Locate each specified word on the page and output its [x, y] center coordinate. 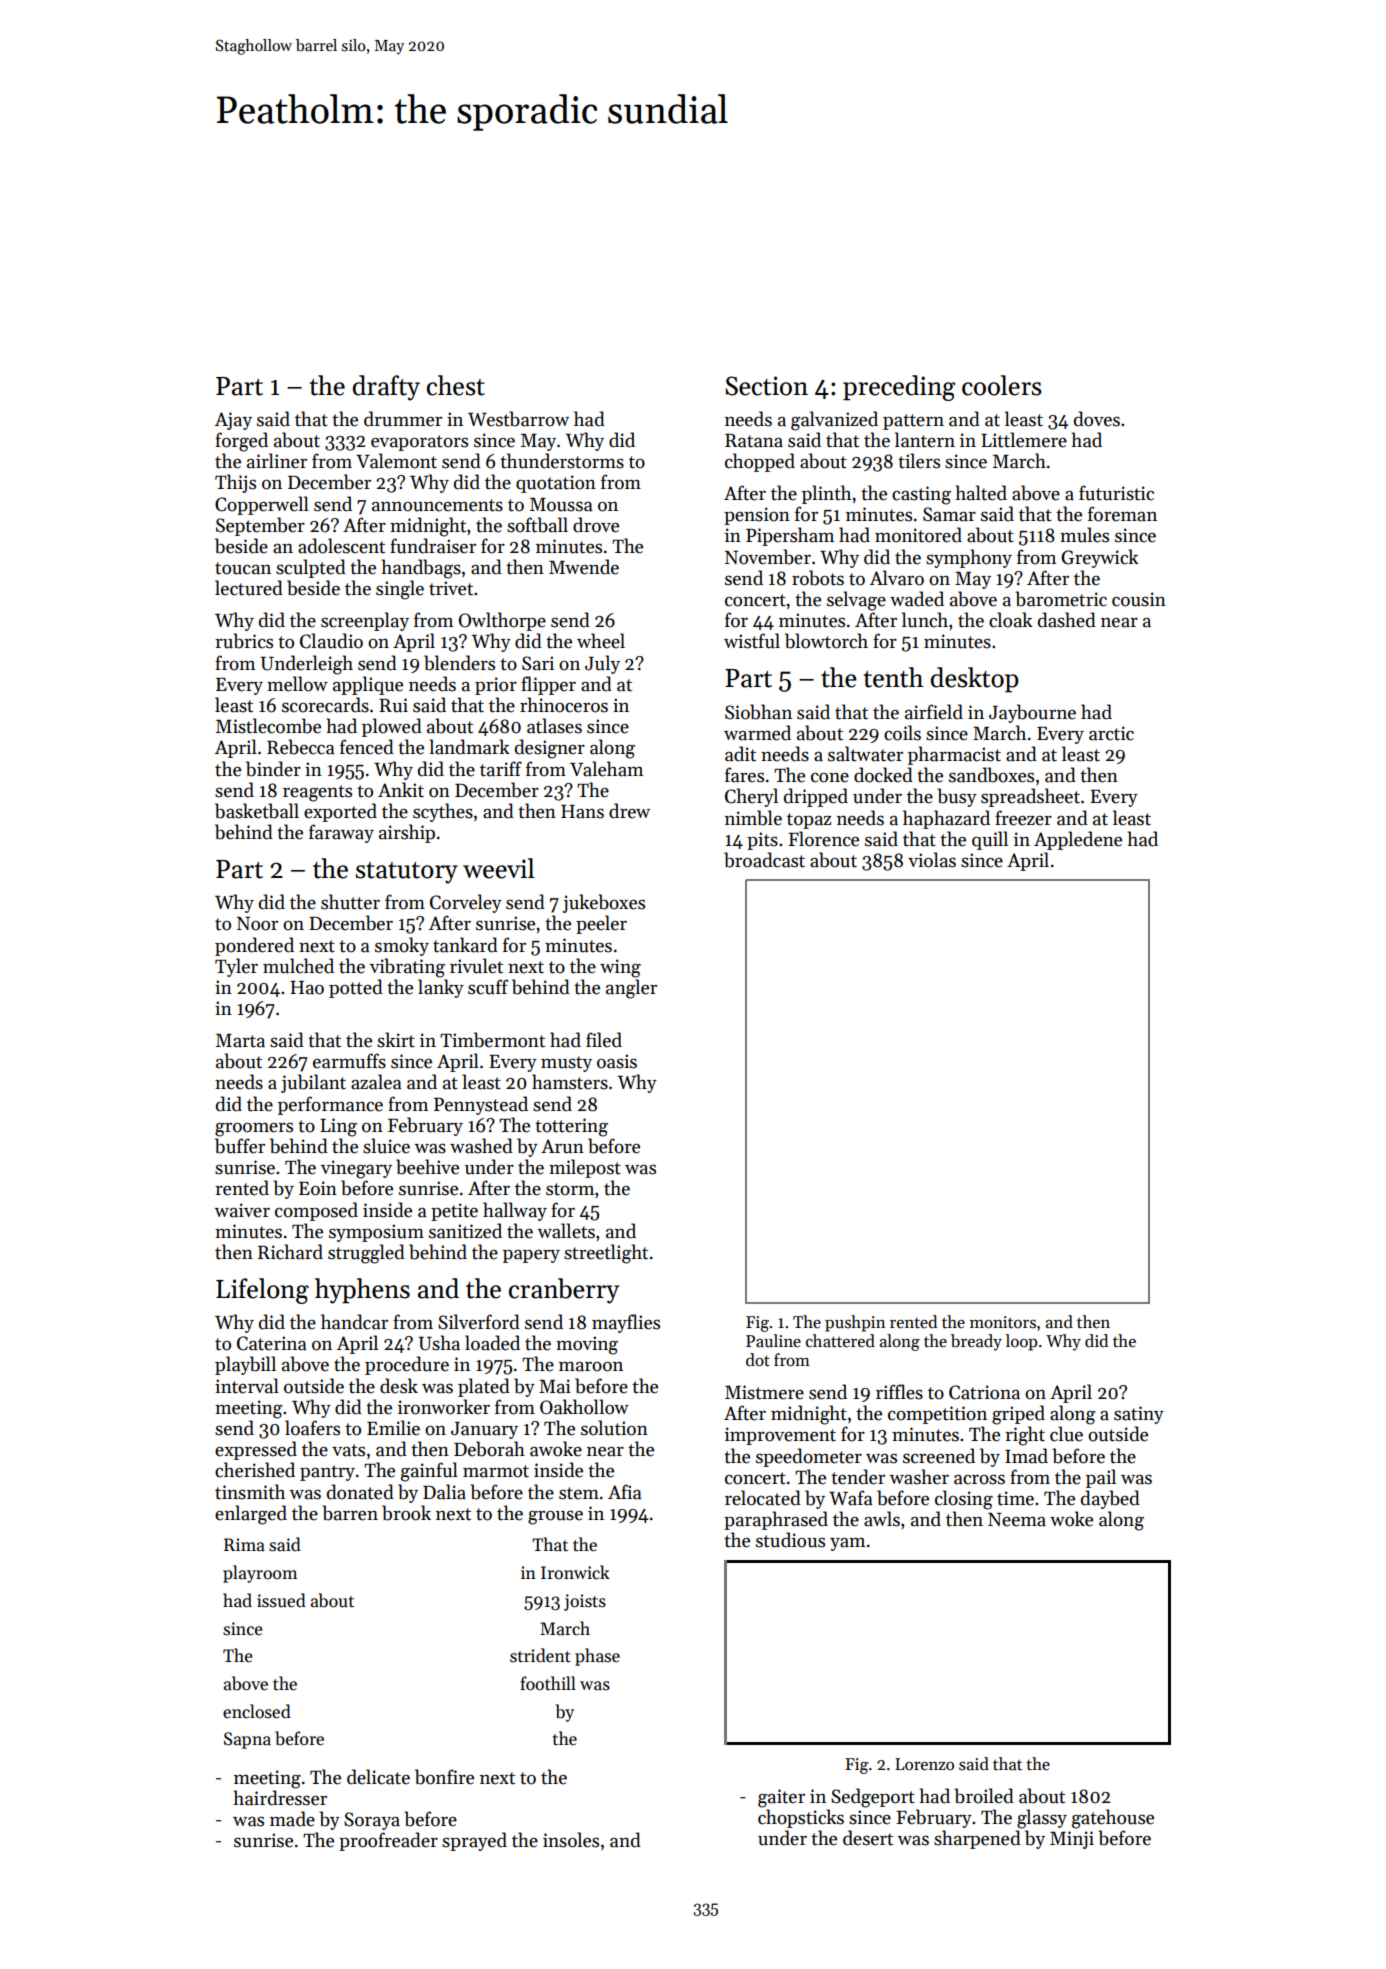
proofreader [388, 1841]
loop [1021, 1342]
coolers [1002, 385]
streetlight [606, 1254]
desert [868, 1838]
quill [990, 840]
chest [456, 385]
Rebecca [301, 747]
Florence [823, 839]
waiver [242, 1210]
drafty [386, 388]
